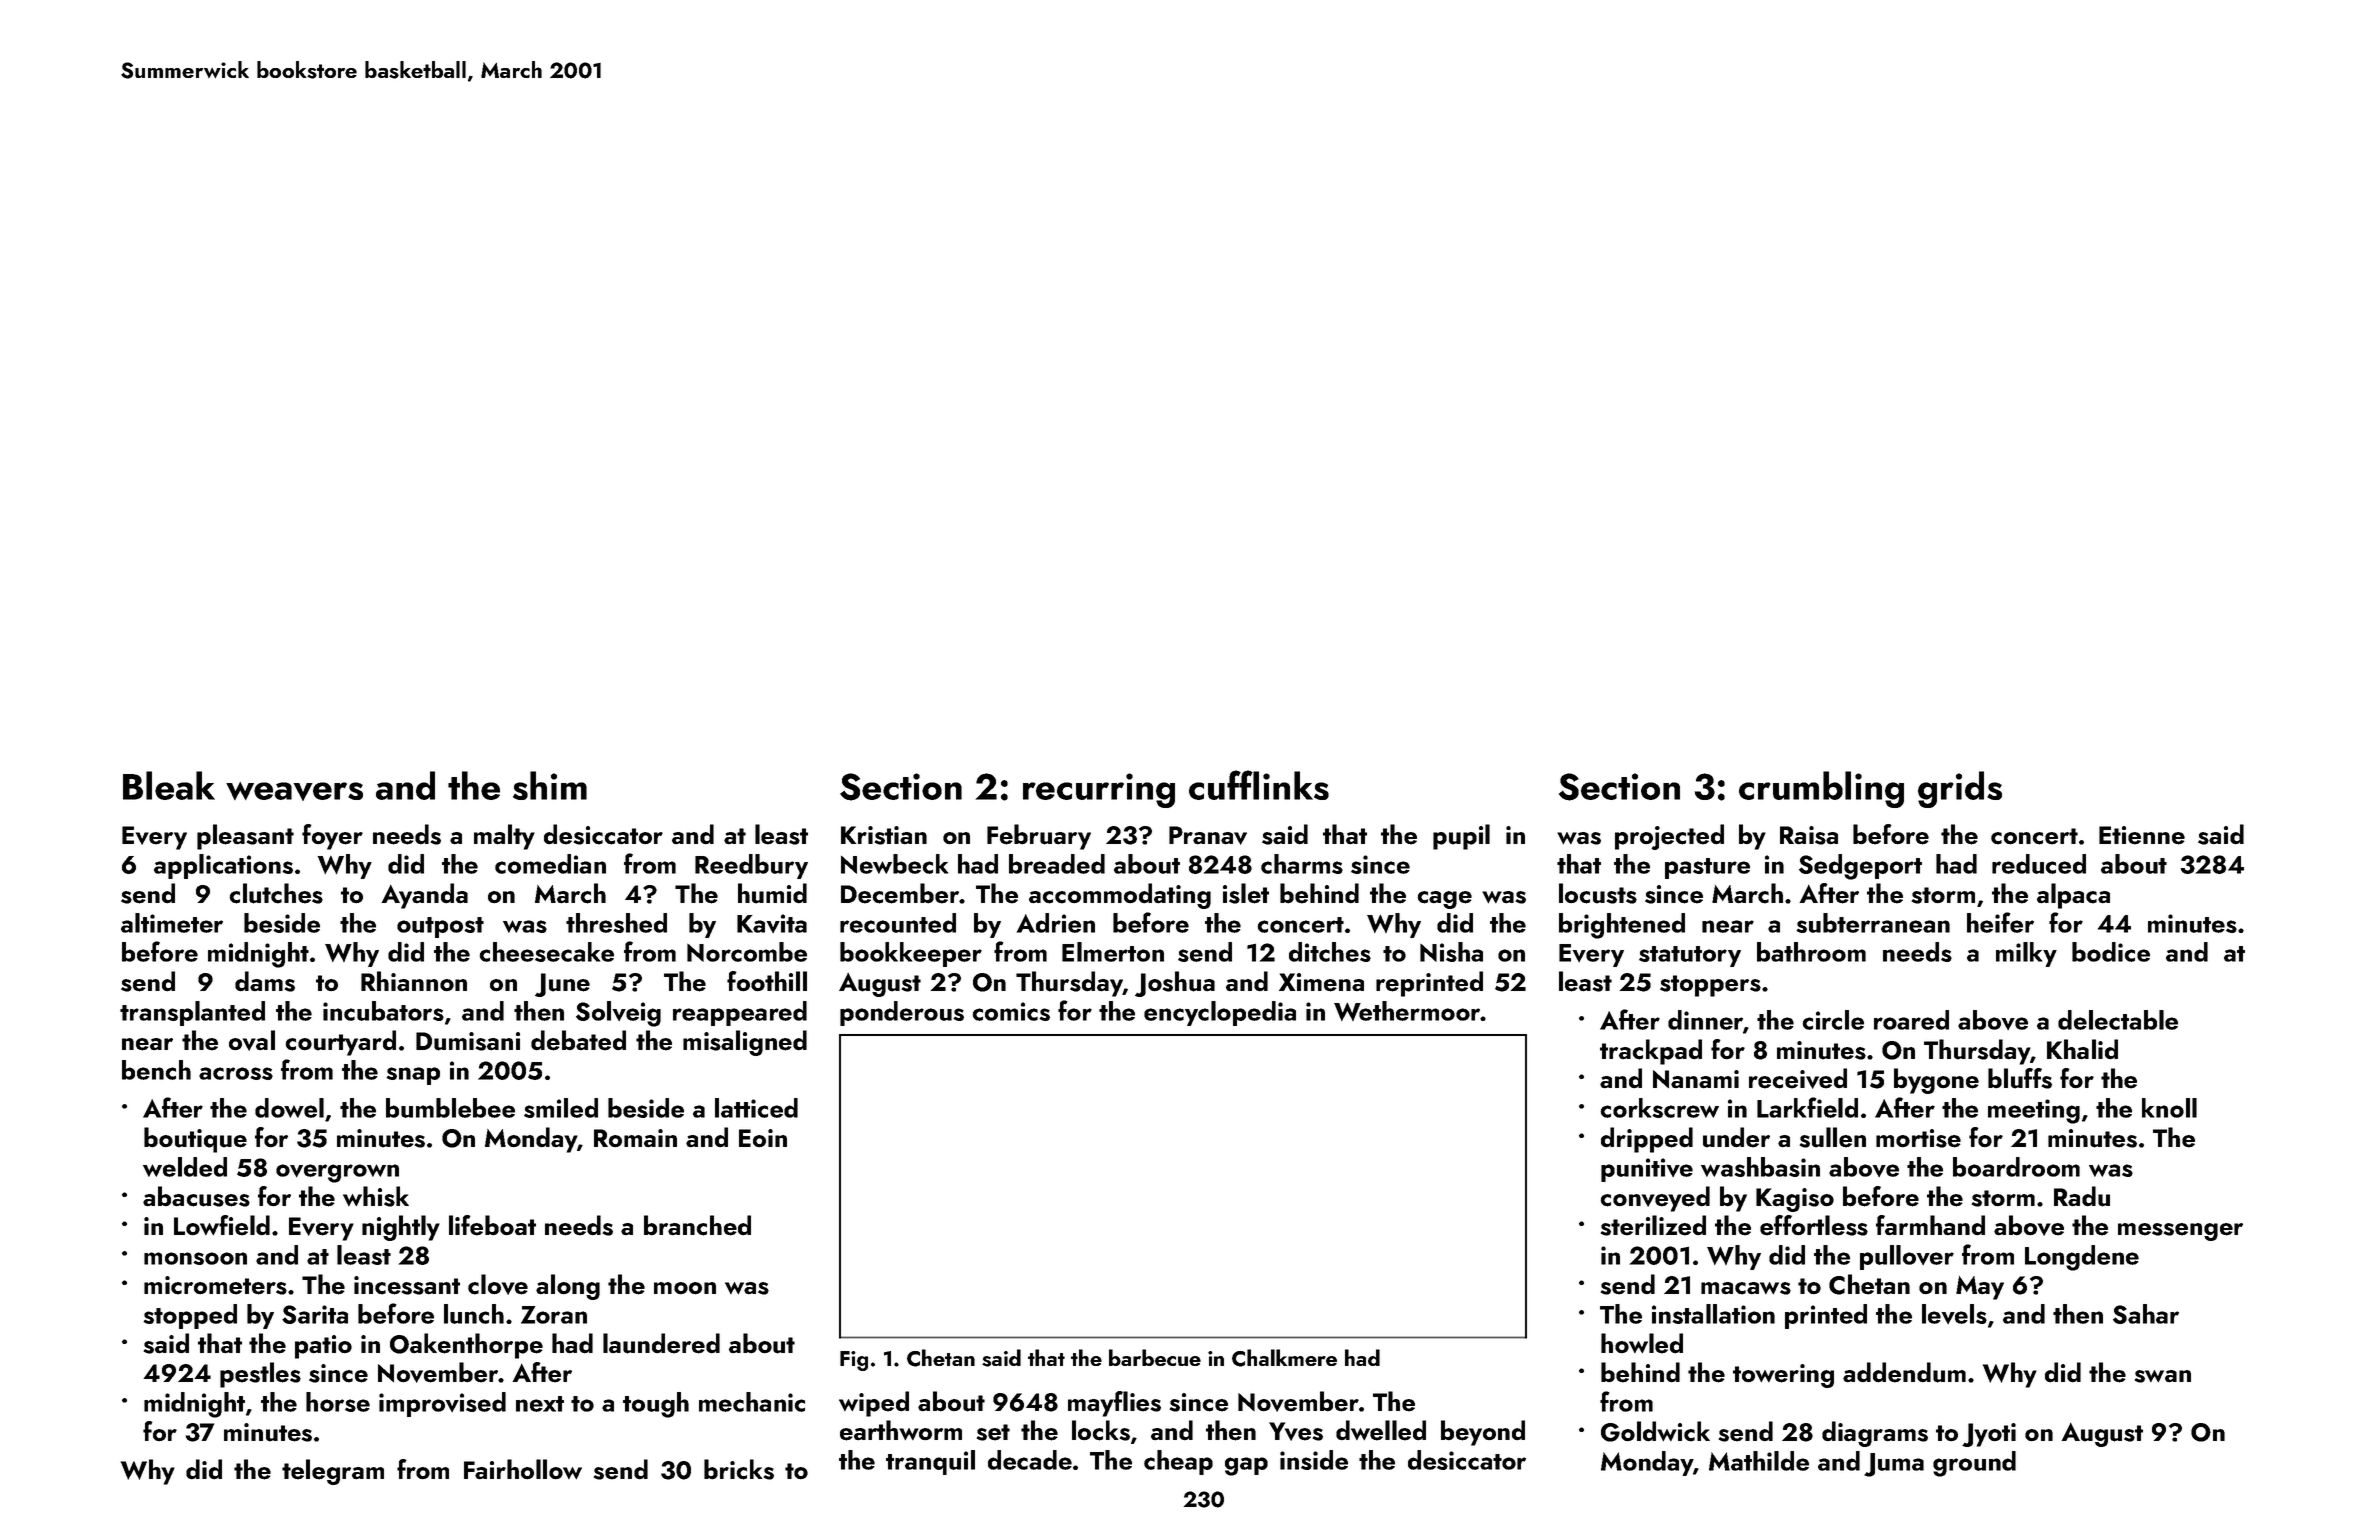 The image size is (2366, 1531). I want to click on horse, so click(338, 1402).
